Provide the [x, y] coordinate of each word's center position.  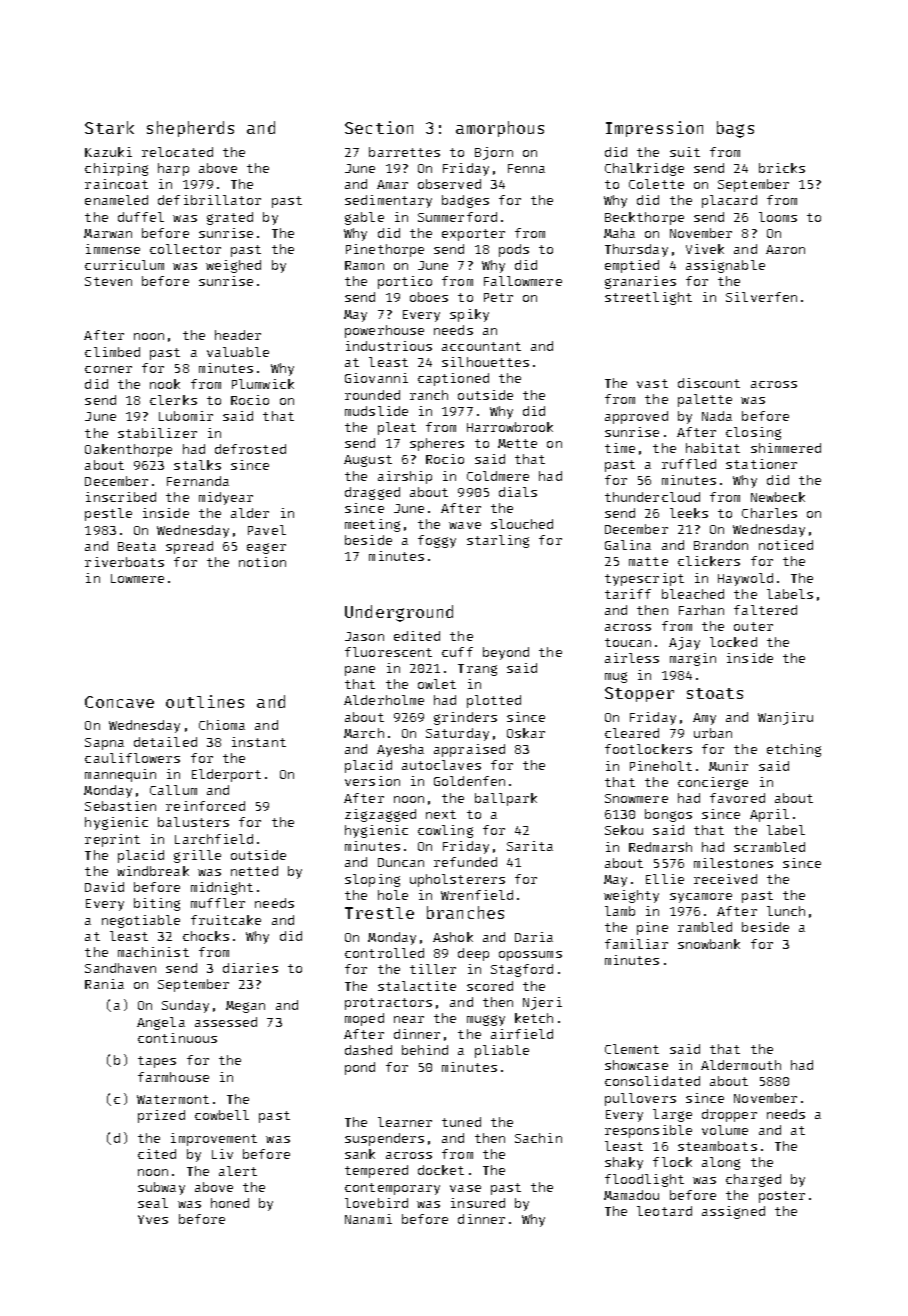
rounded [372, 395]
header [238, 335]
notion [262, 562]
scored [490, 986]
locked [733, 642]
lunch [786, 911]
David [104, 887]
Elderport [226, 775]
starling [498, 541]
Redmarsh [660, 847]
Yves [153, 1219]
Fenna [526, 168]
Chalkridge [644, 169]
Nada [717, 416]
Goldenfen [469, 781]
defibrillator [209, 200]
